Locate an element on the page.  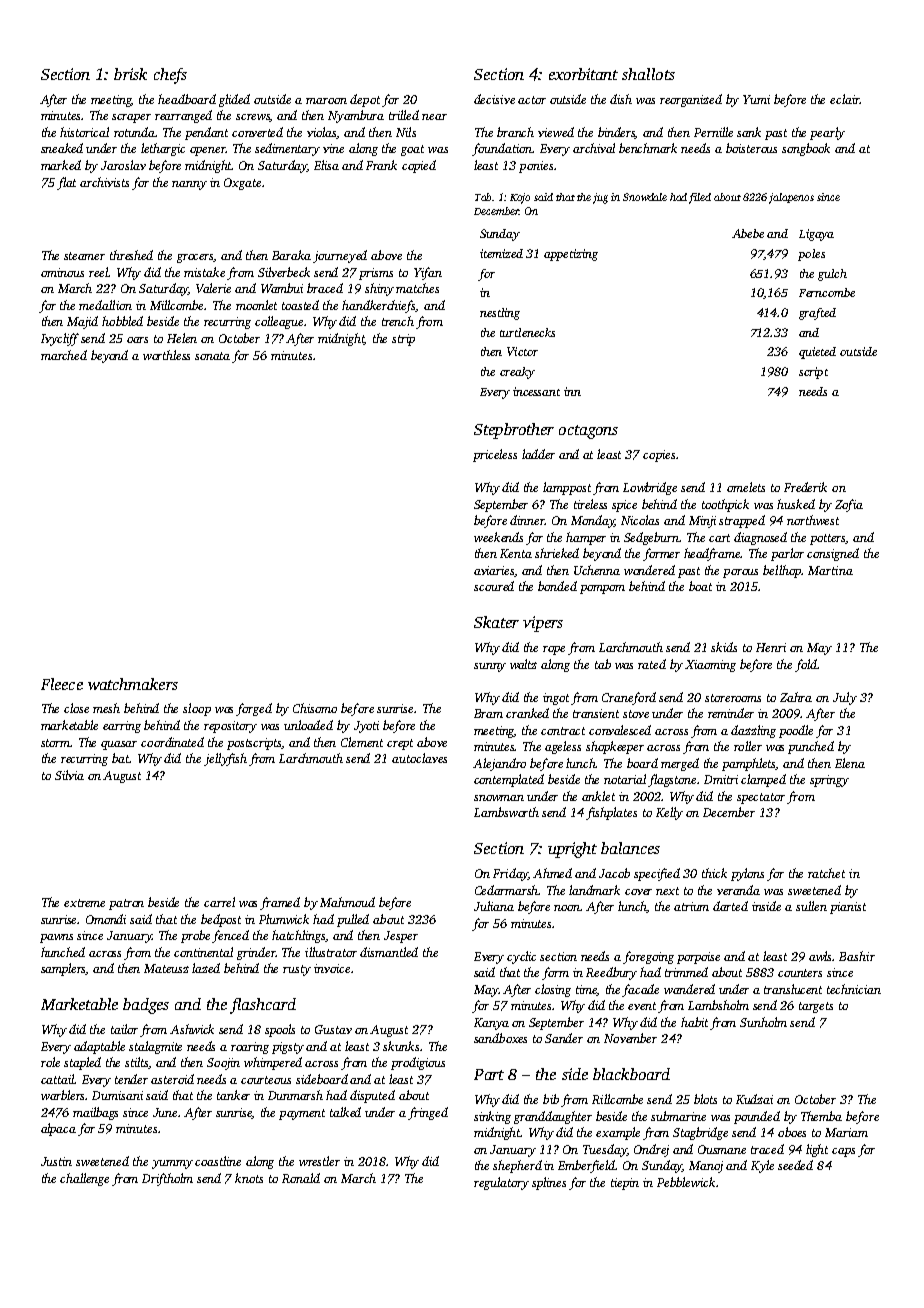
Henri is located at coordinates (771, 647).
